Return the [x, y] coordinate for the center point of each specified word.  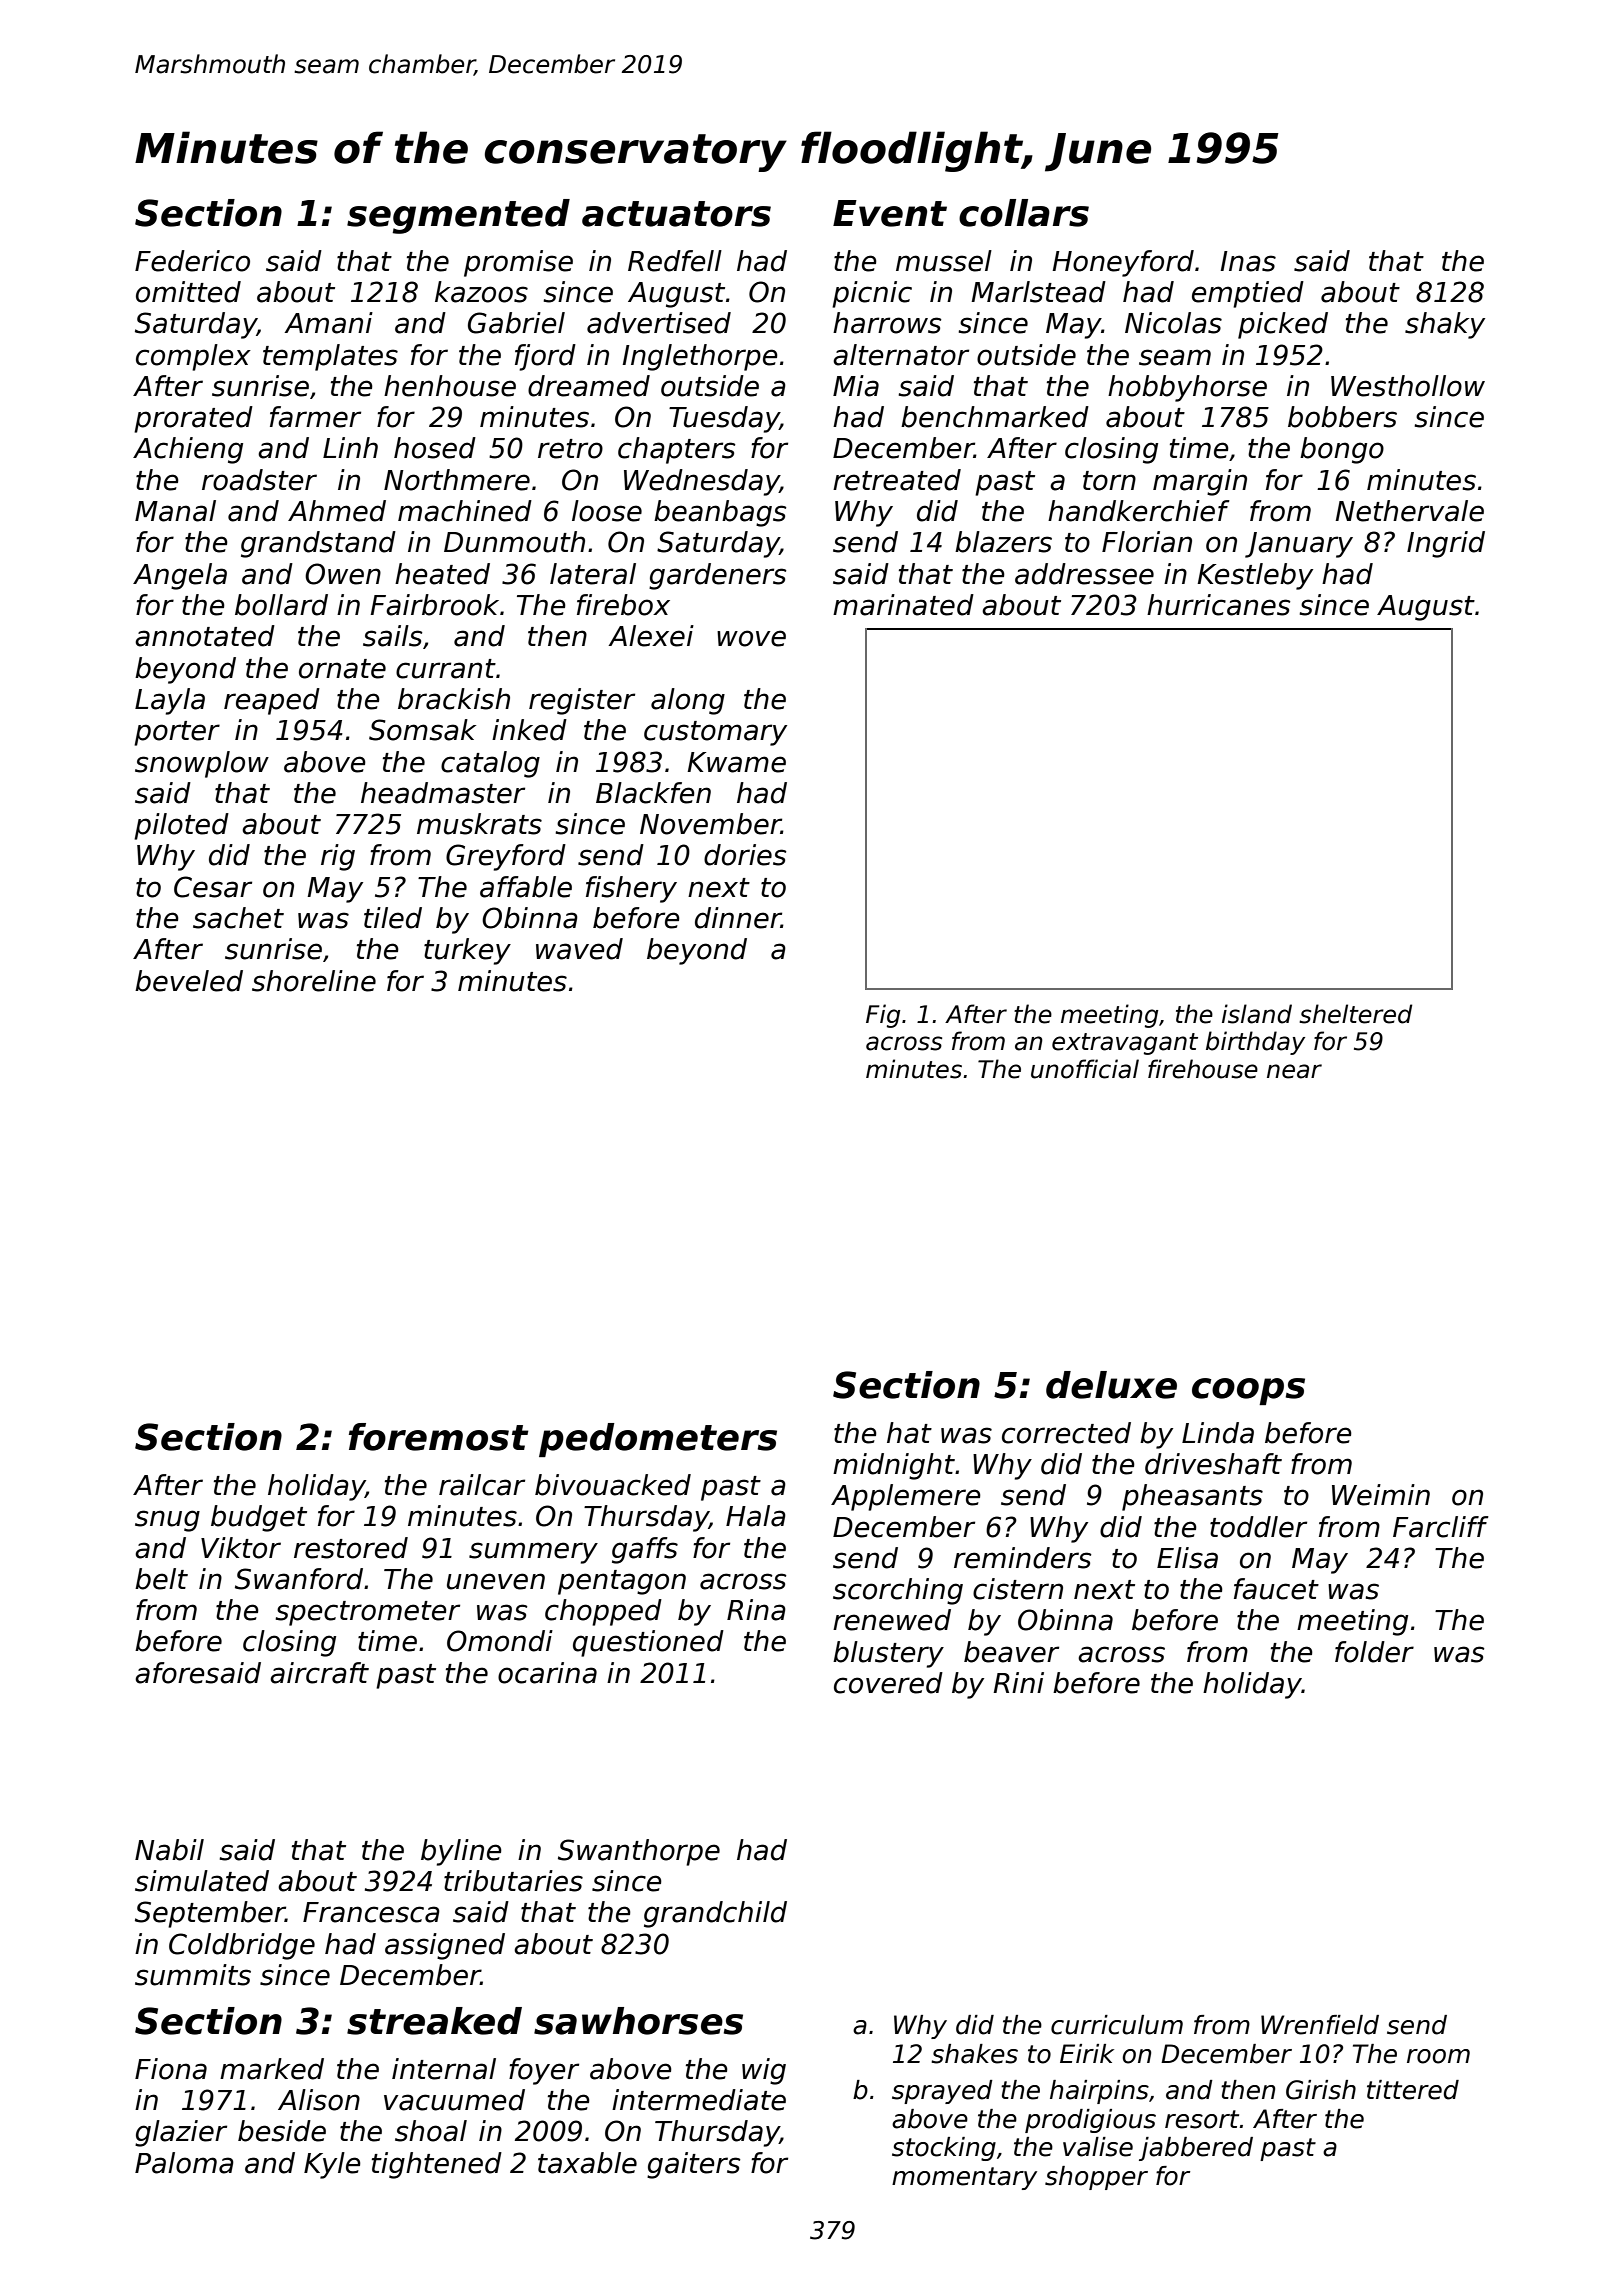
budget [259, 1518]
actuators [676, 214]
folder [1374, 1652]
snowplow [202, 764]
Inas [1248, 261]
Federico [192, 261]
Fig [883, 1016]
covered [888, 1683]
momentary [964, 2178]
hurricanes [1218, 605]
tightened [437, 2165]
